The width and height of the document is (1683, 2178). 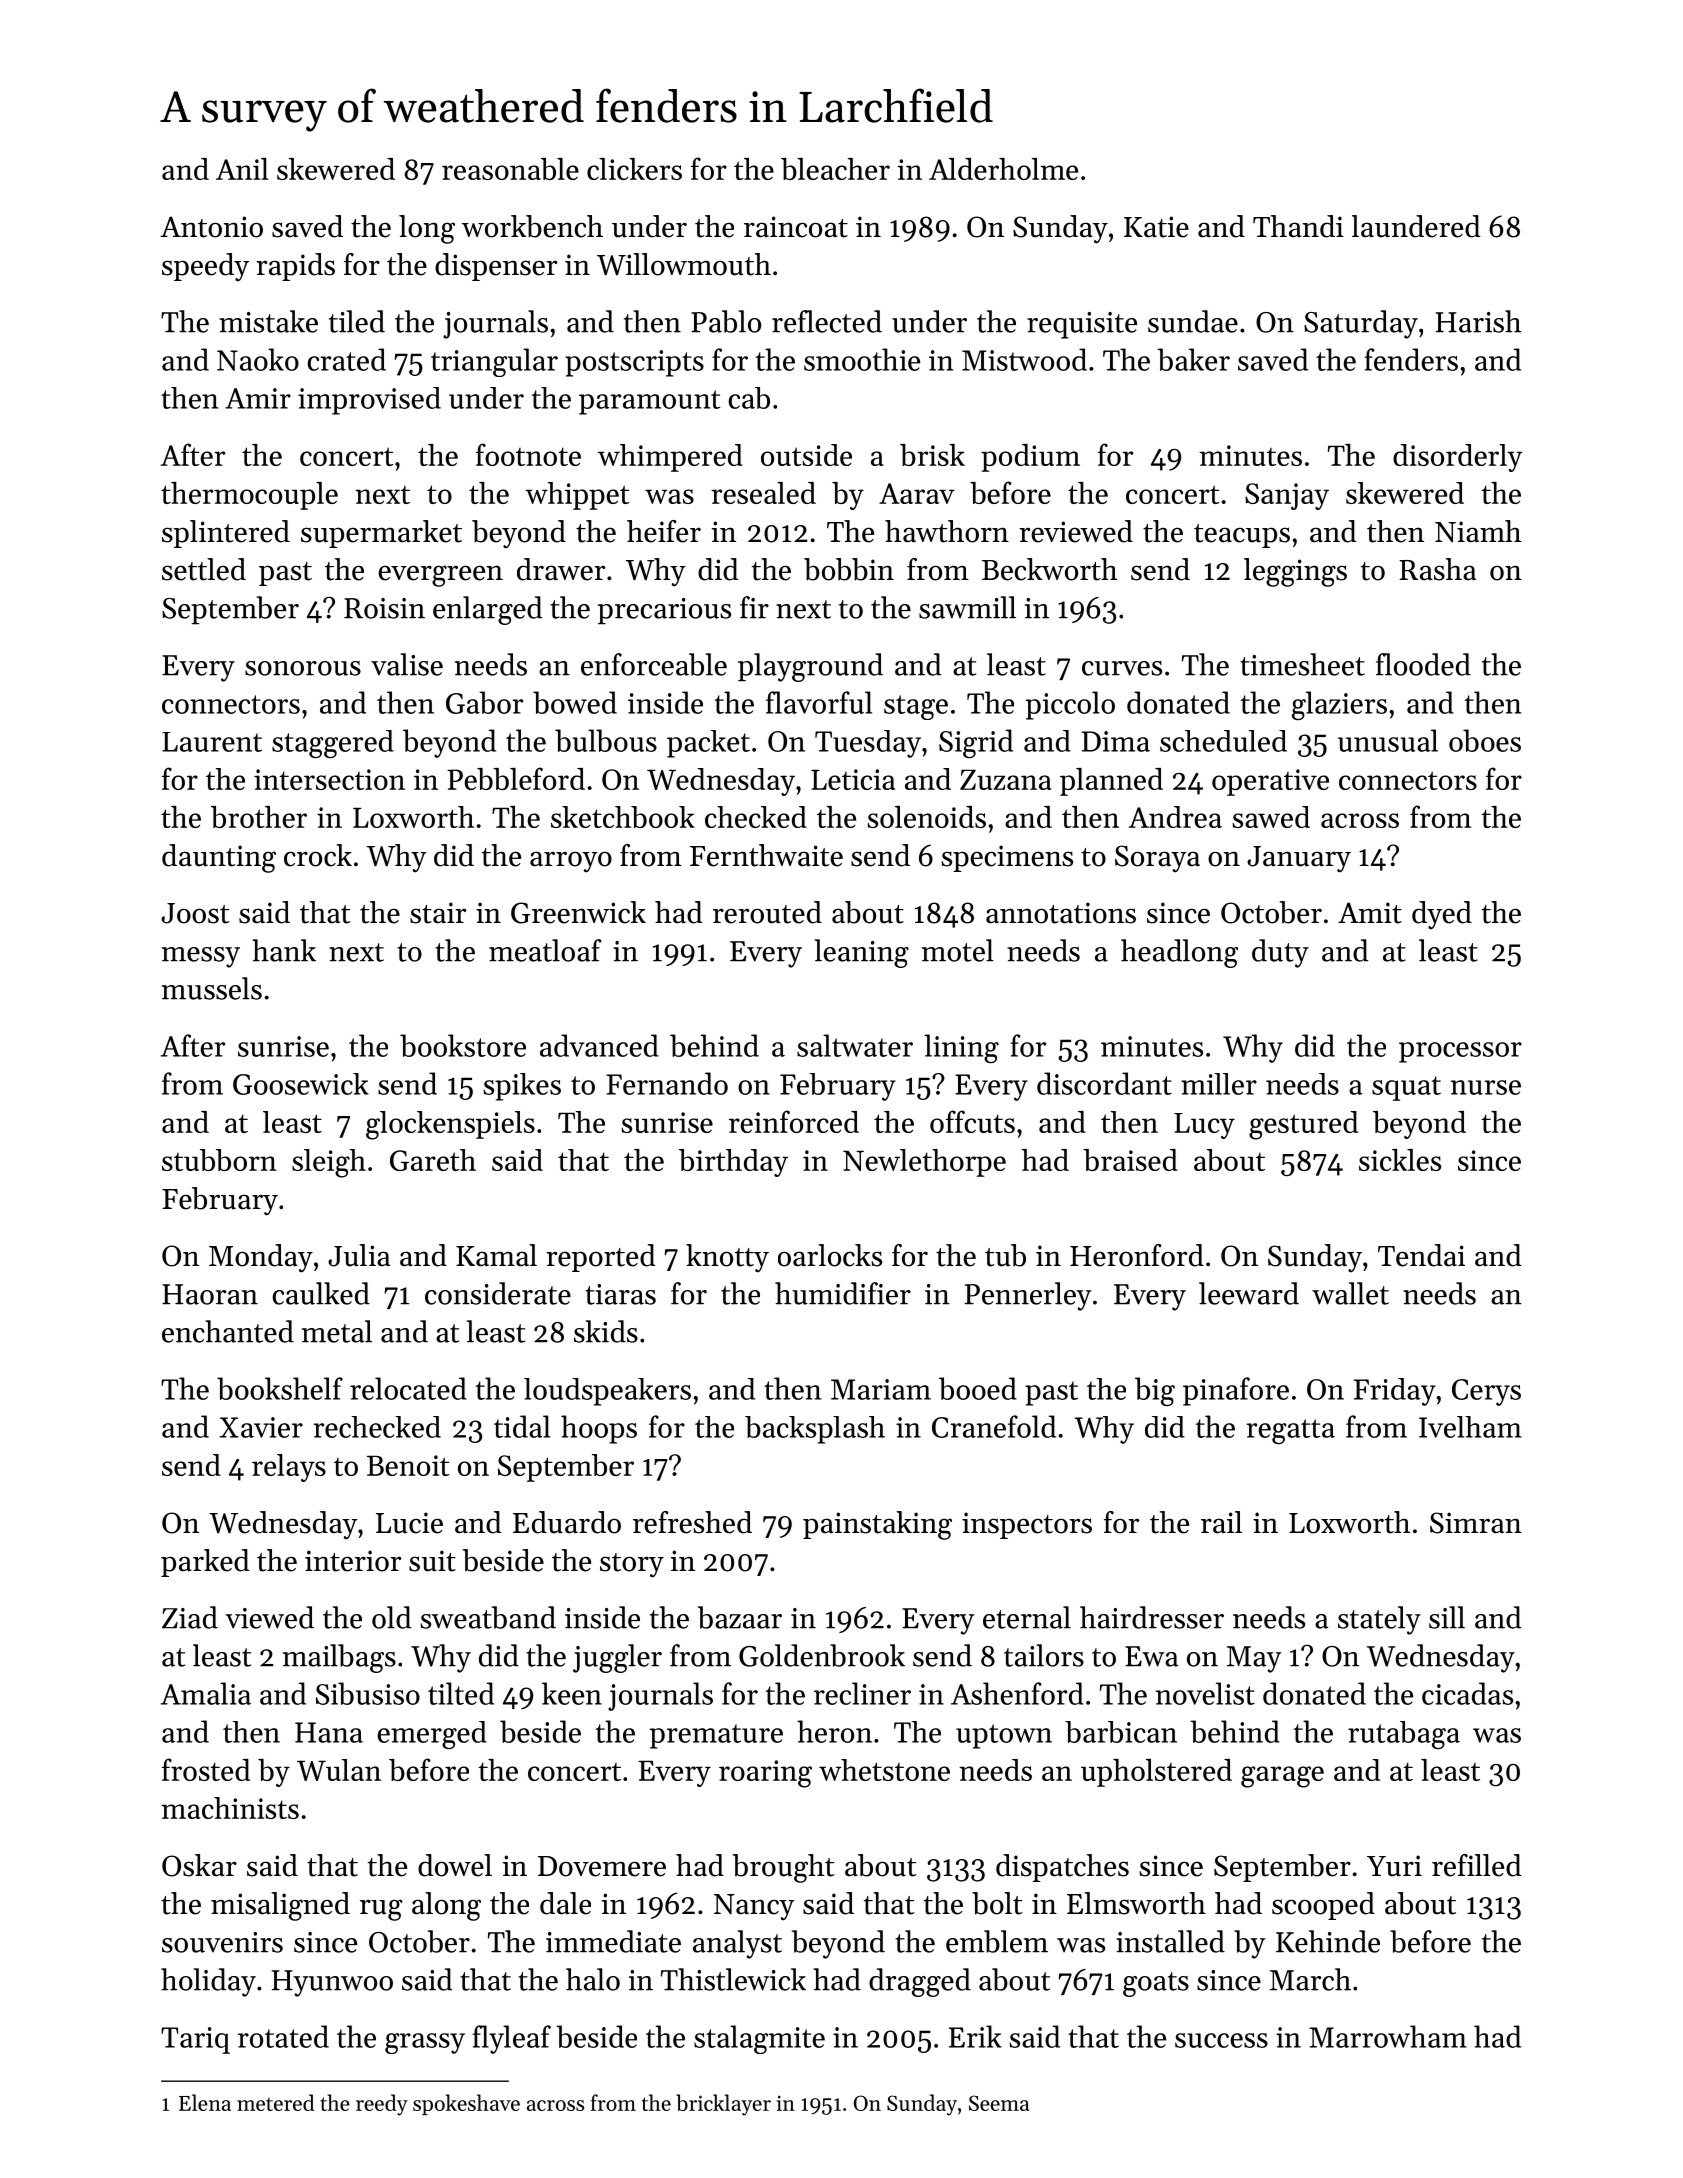 What do you see at coordinates (381, 534) in the document?
I see `supermarket` at bounding box center [381, 534].
